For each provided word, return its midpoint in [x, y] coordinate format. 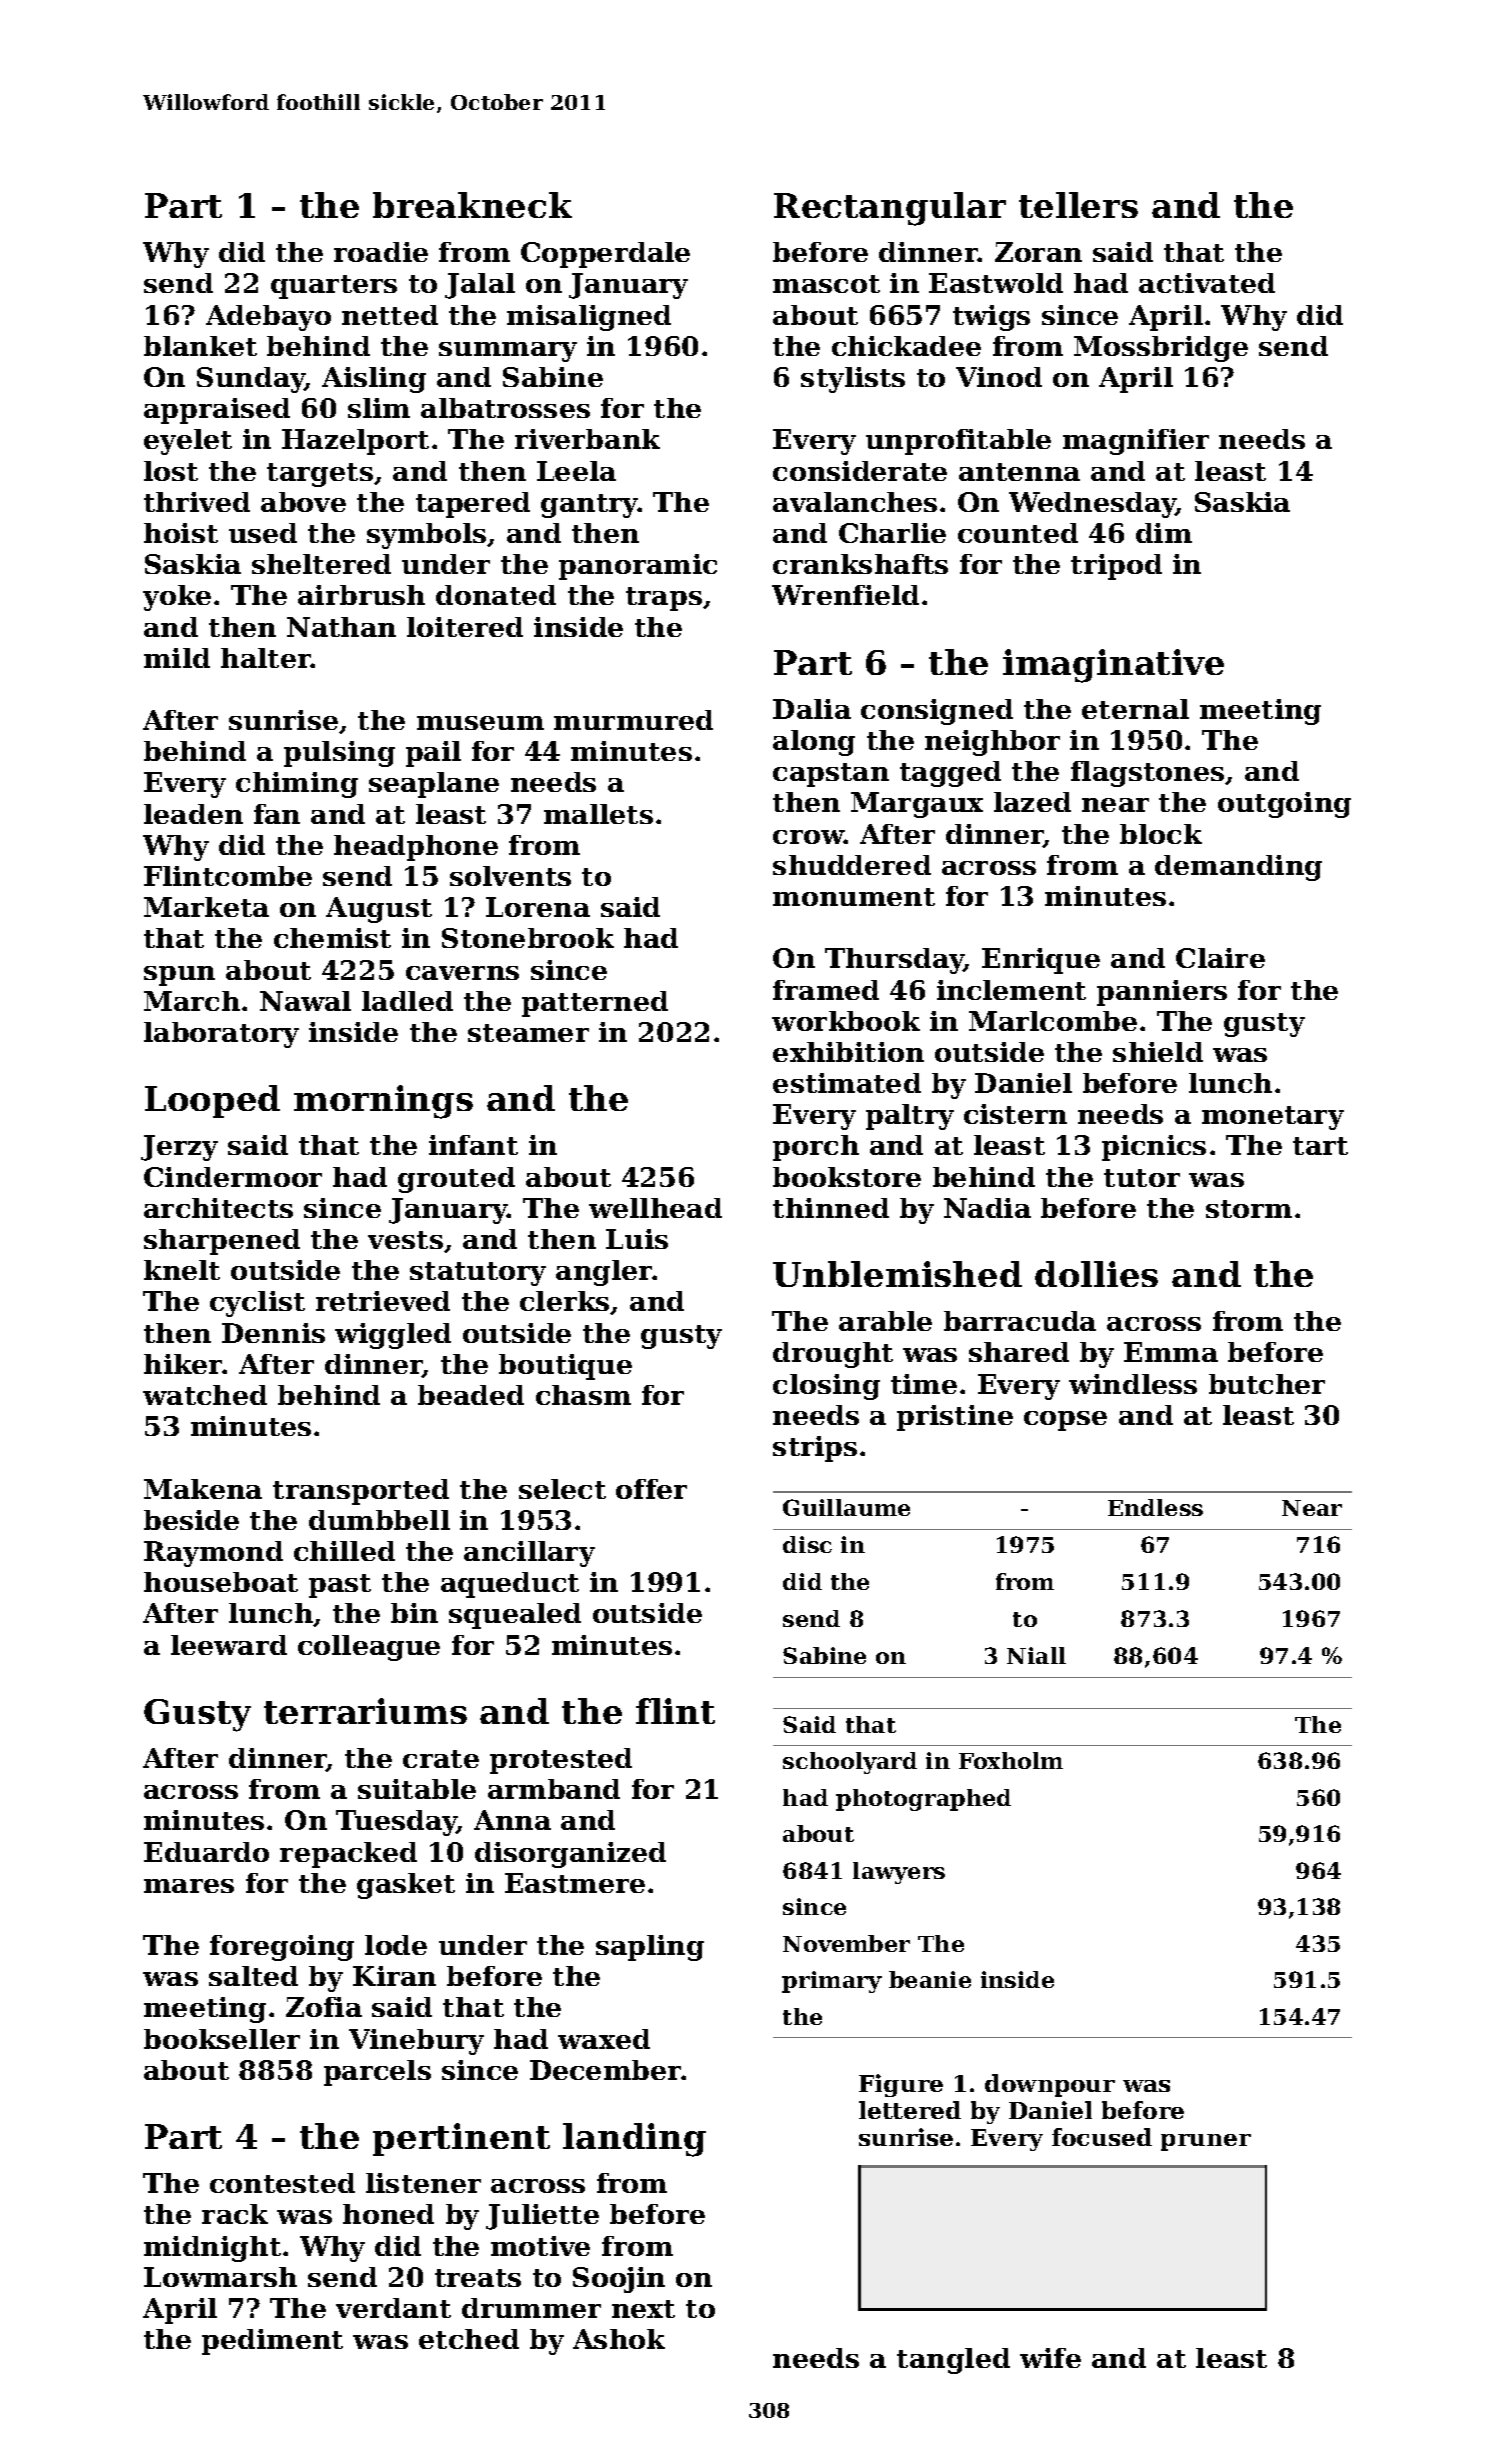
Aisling [374, 380]
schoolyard [850, 1763]
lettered [910, 2110]
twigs [991, 318]
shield [1158, 1052]
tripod [1116, 567]
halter [266, 658]
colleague [369, 1648]
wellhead [655, 1208]
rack [235, 2214]
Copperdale [605, 255]
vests [405, 1240]
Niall [1036, 1655]
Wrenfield [845, 595]
